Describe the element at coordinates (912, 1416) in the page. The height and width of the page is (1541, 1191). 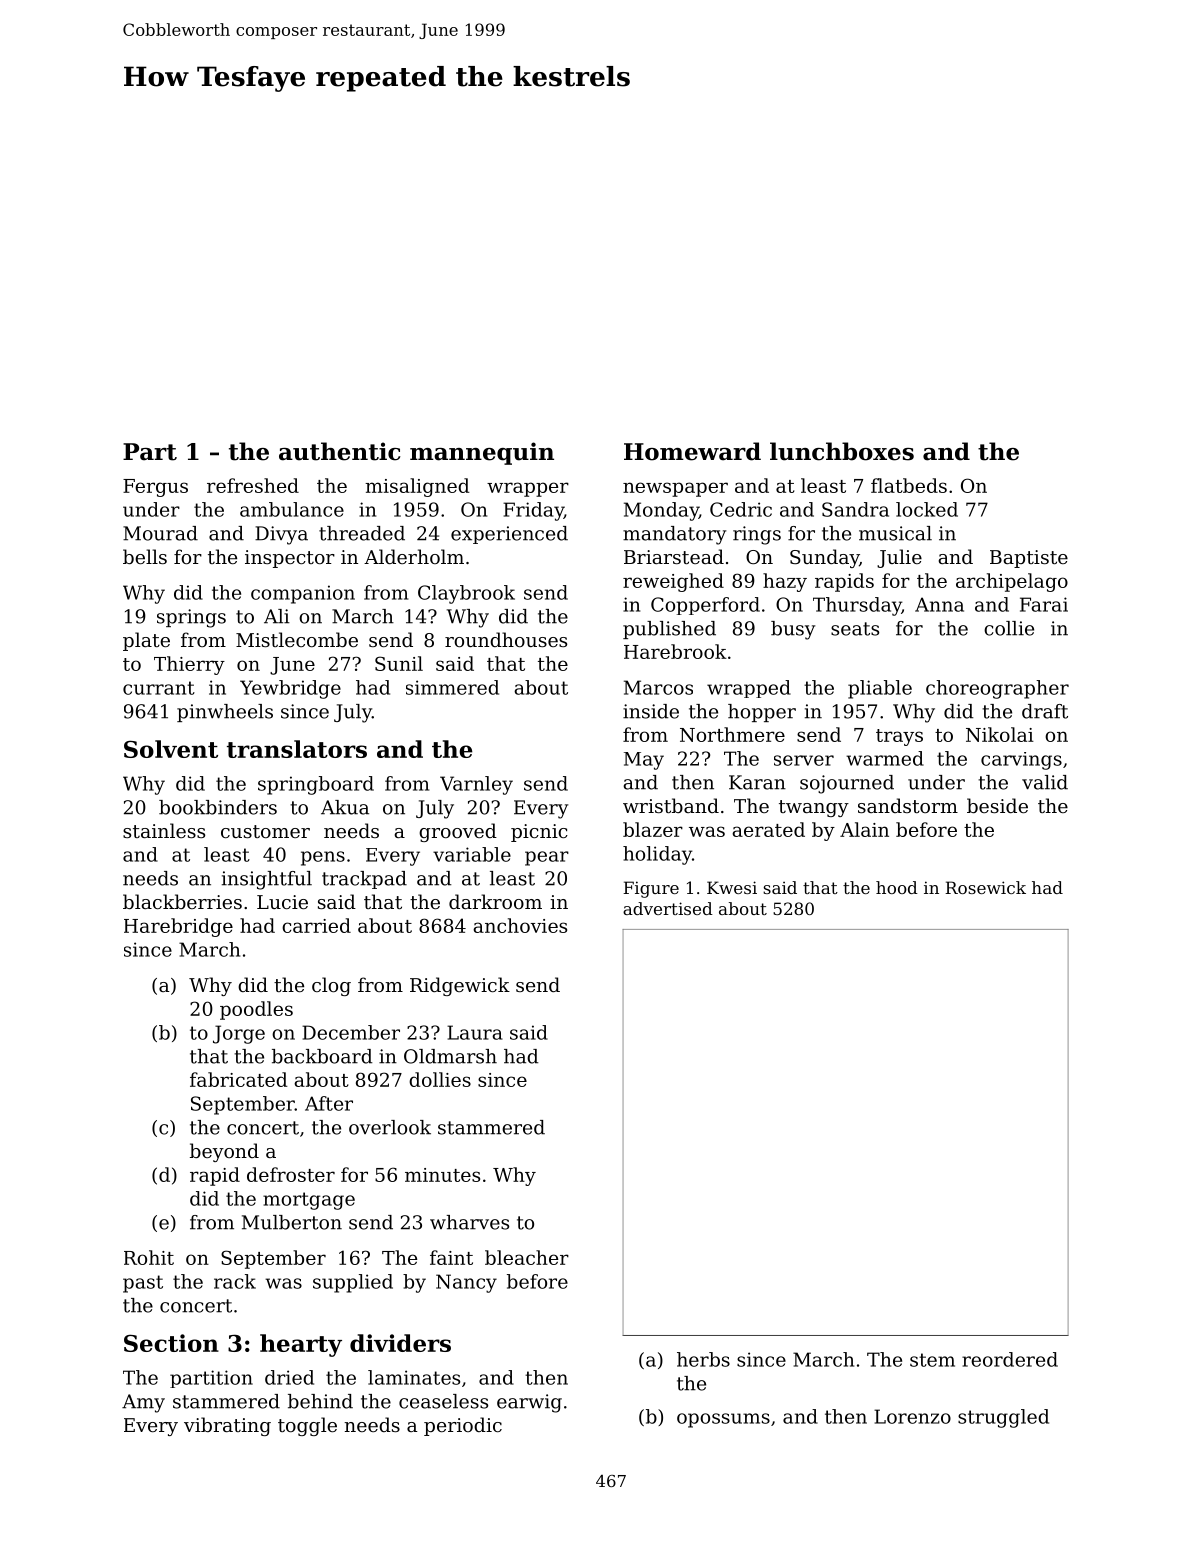
I see `Lorenzo` at that location.
